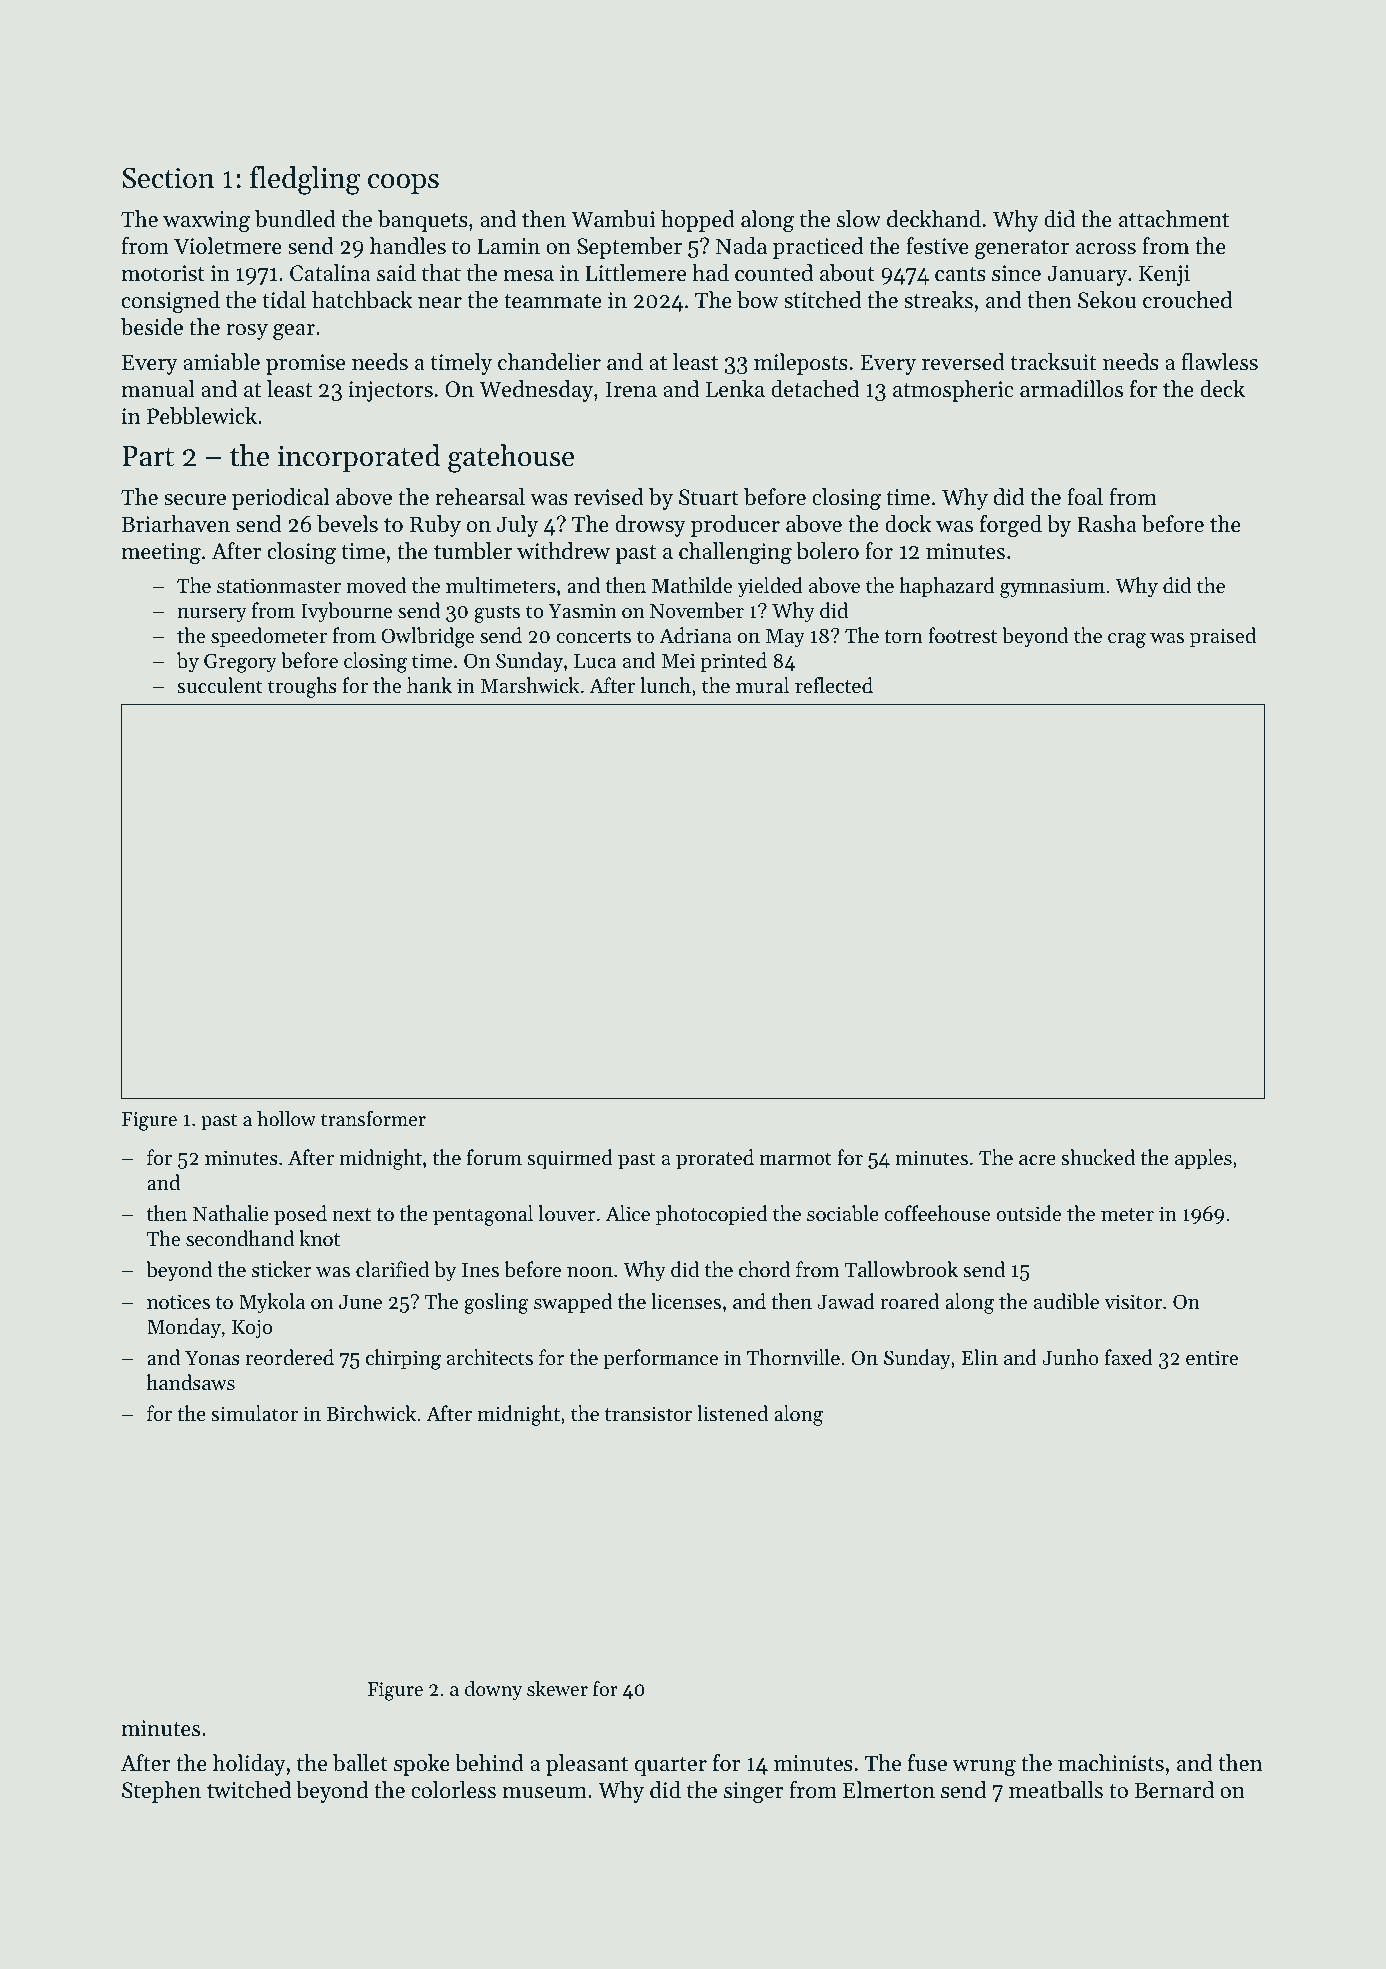 This page has height=1969, width=1386. Describe the element at coordinates (762, 685) in the page. I see `mural` at that location.
